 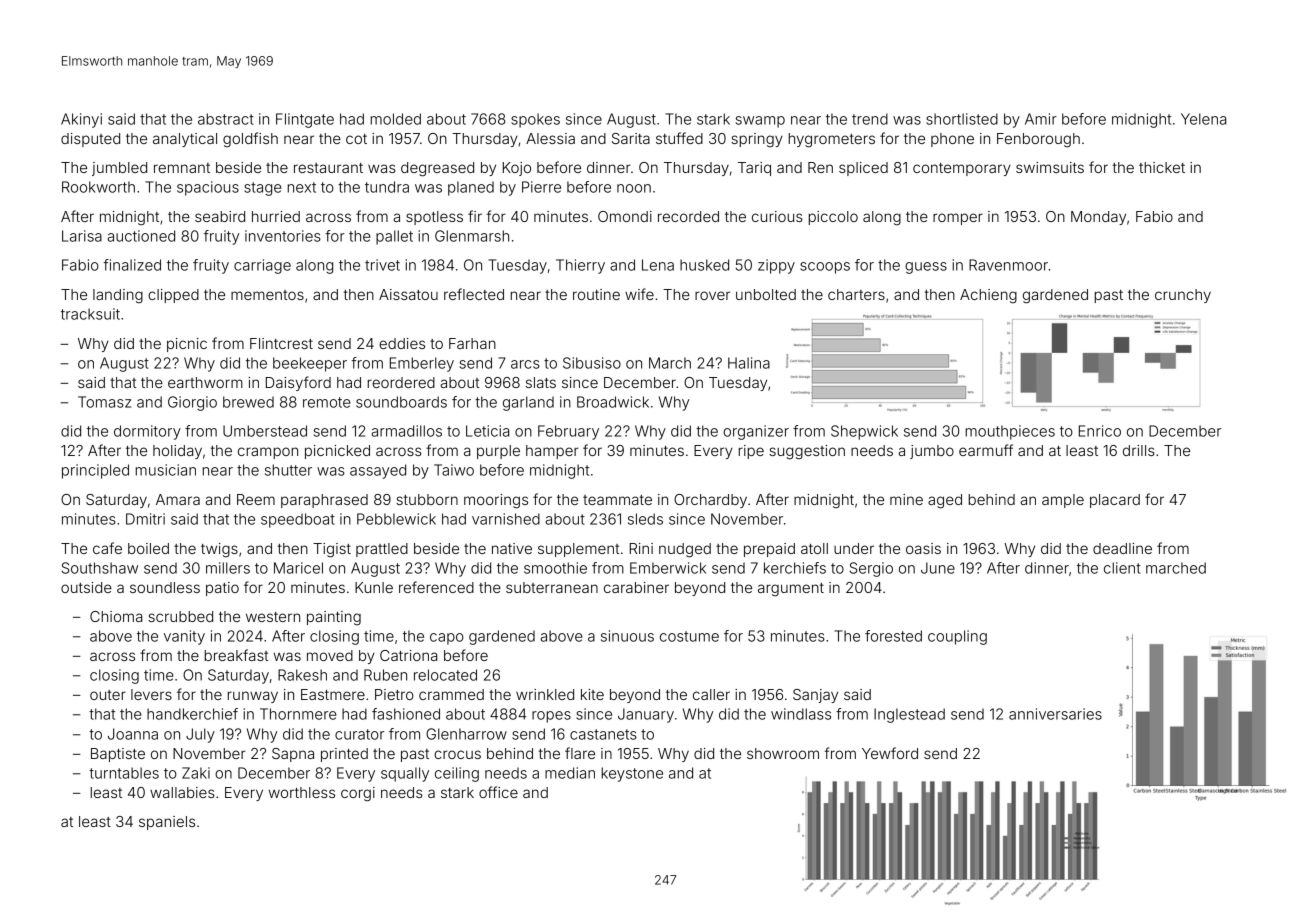 What do you see at coordinates (145, 519) in the page?
I see `Dmitri` at bounding box center [145, 519].
